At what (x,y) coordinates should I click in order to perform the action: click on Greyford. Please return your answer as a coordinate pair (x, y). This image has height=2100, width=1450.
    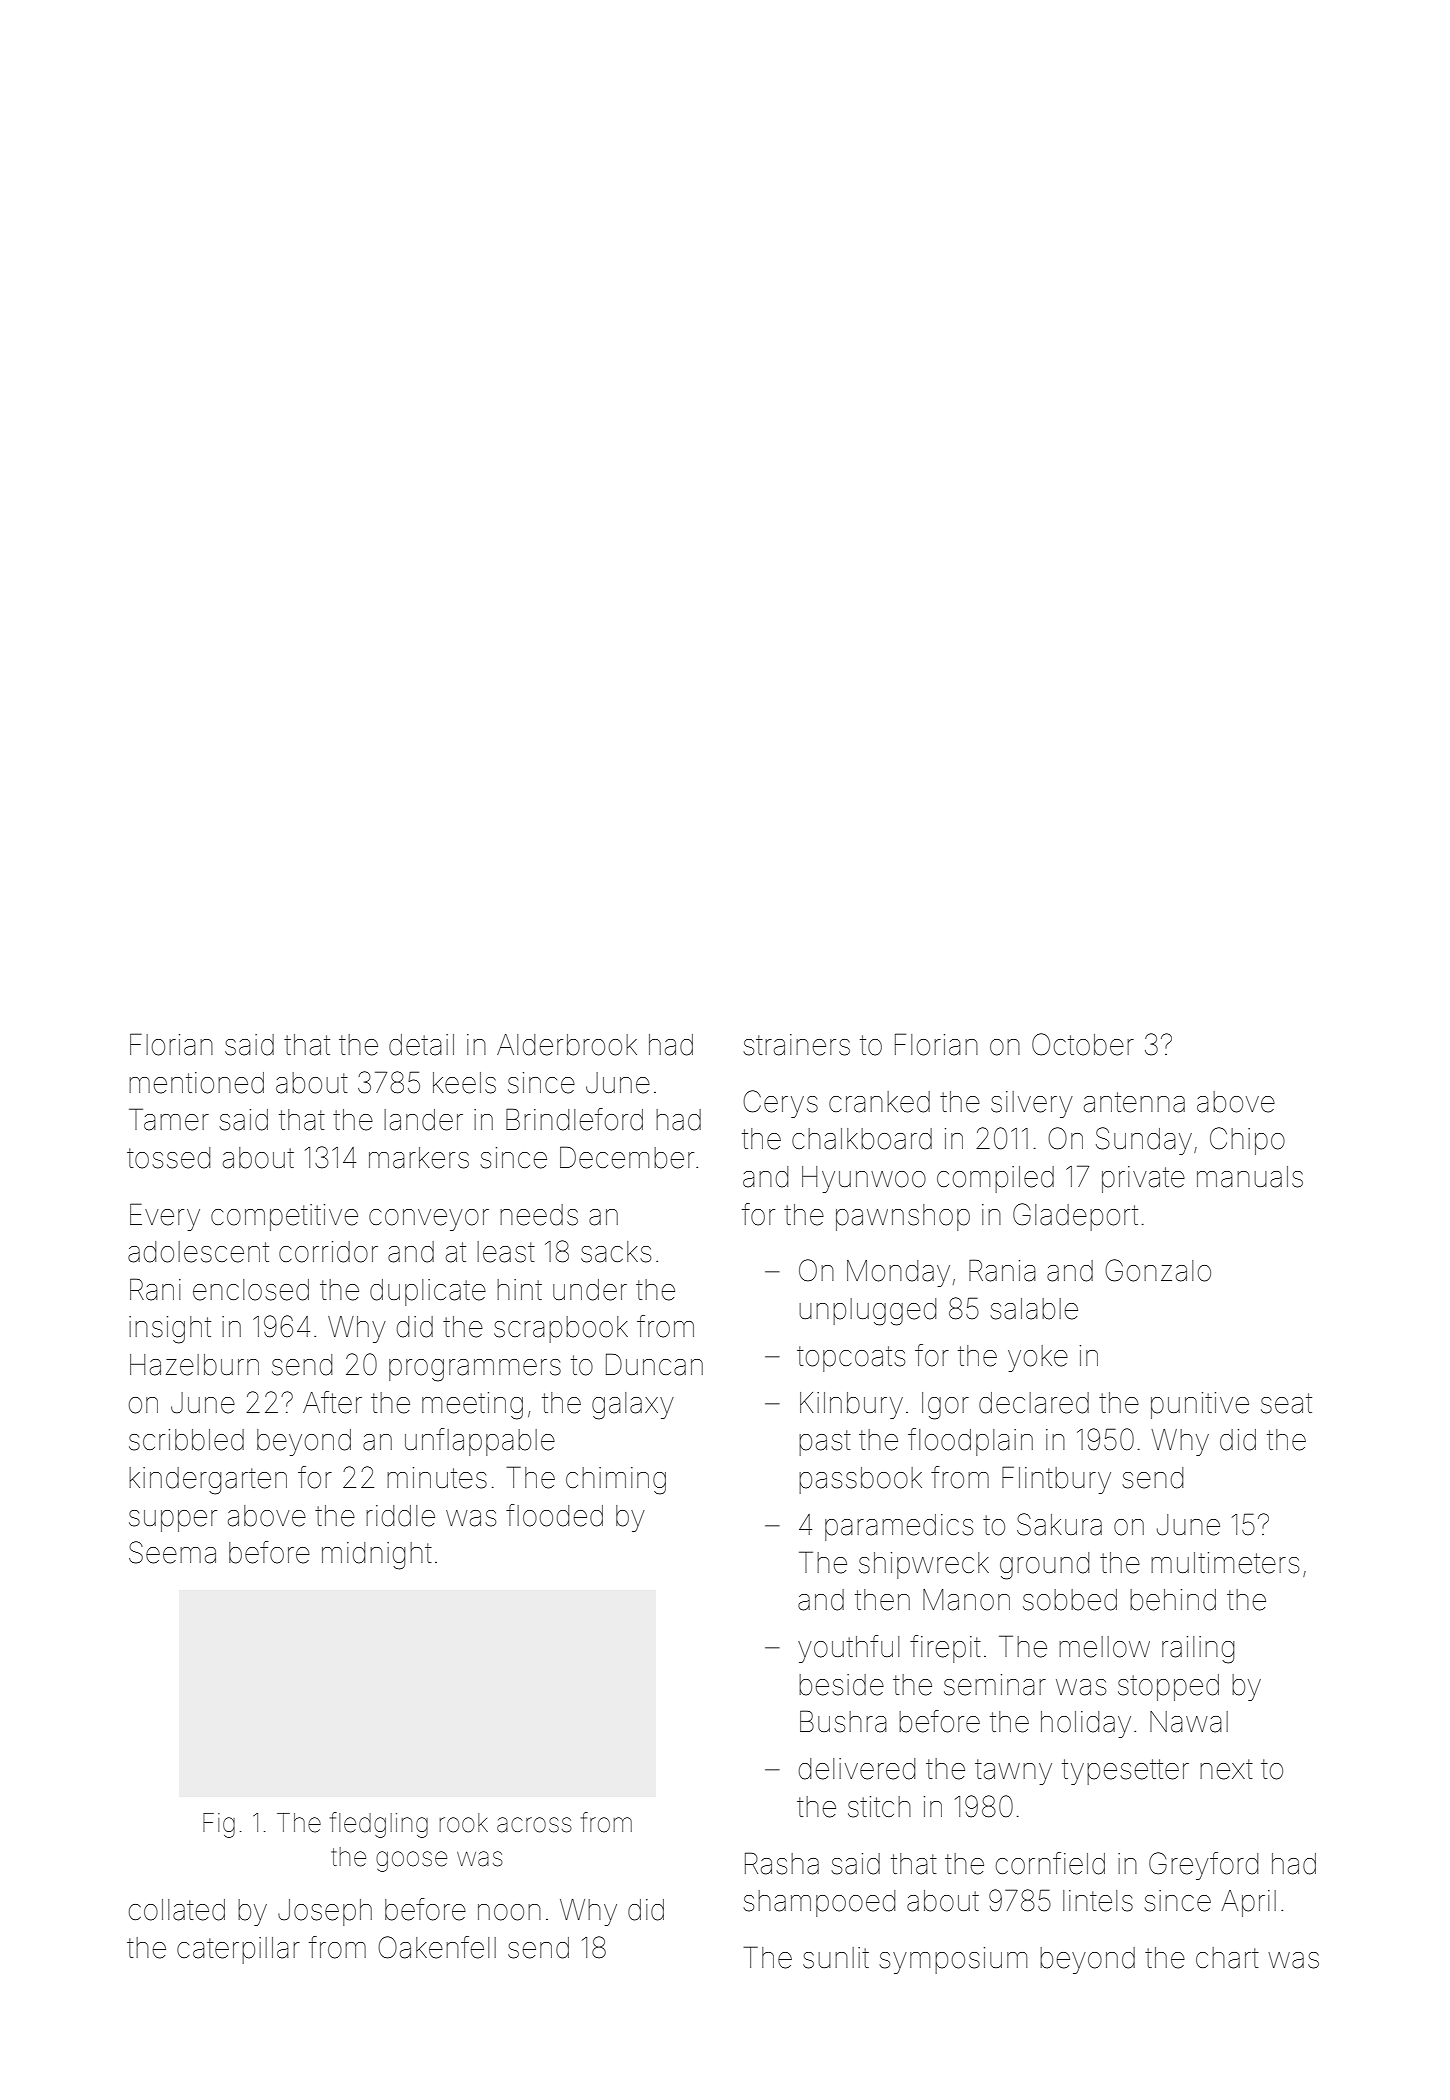
    Looking at the image, I should click on (1203, 1866).
